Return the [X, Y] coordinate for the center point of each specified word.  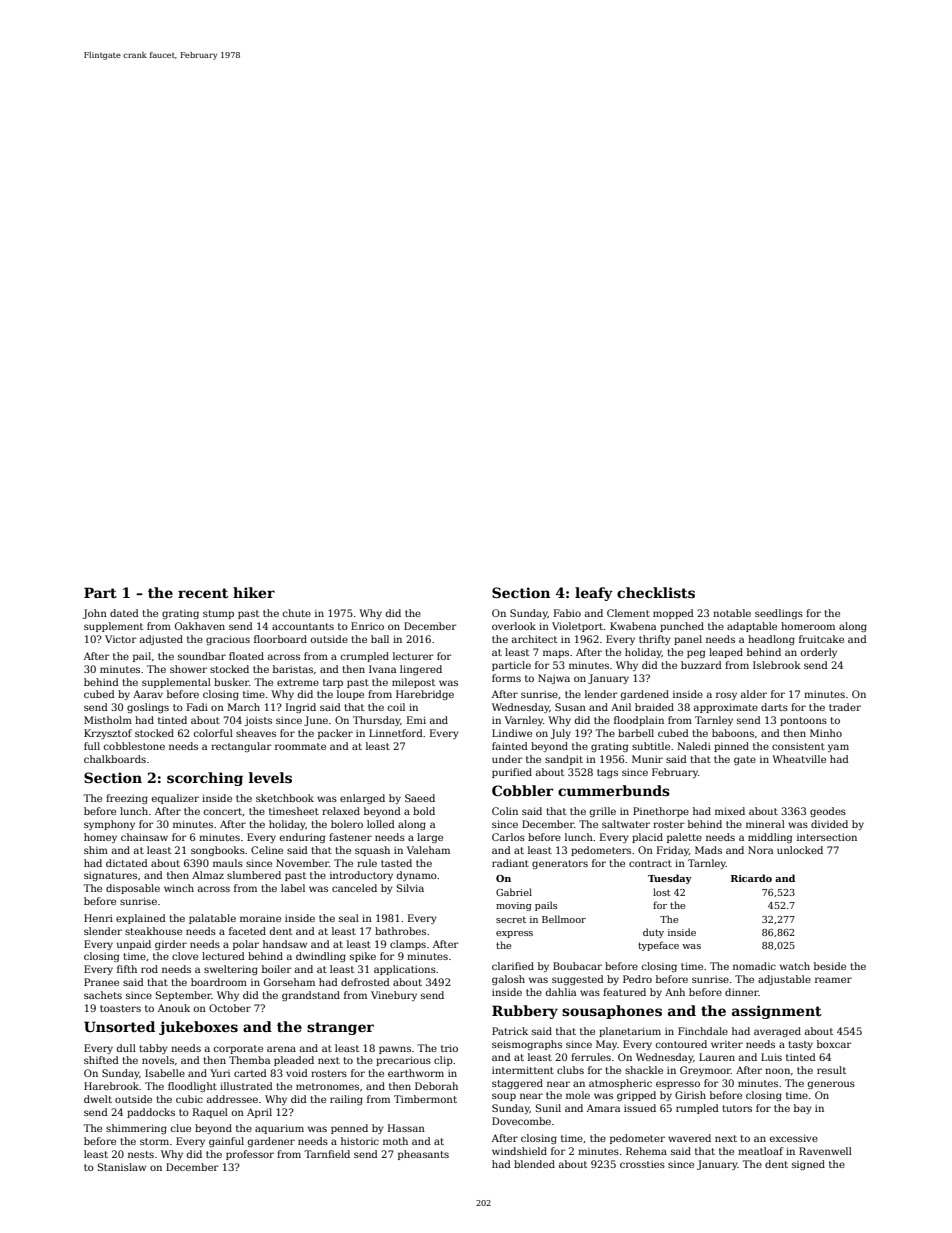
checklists [656, 592]
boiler [277, 969]
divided [829, 824]
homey [100, 838]
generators [560, 864]
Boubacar [577, 966]
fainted [510, 746]
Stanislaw [122, 1167]
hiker [254, 592]
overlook [514, 626]
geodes [828, 812]
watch [795, 966]
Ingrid [301, 708]
